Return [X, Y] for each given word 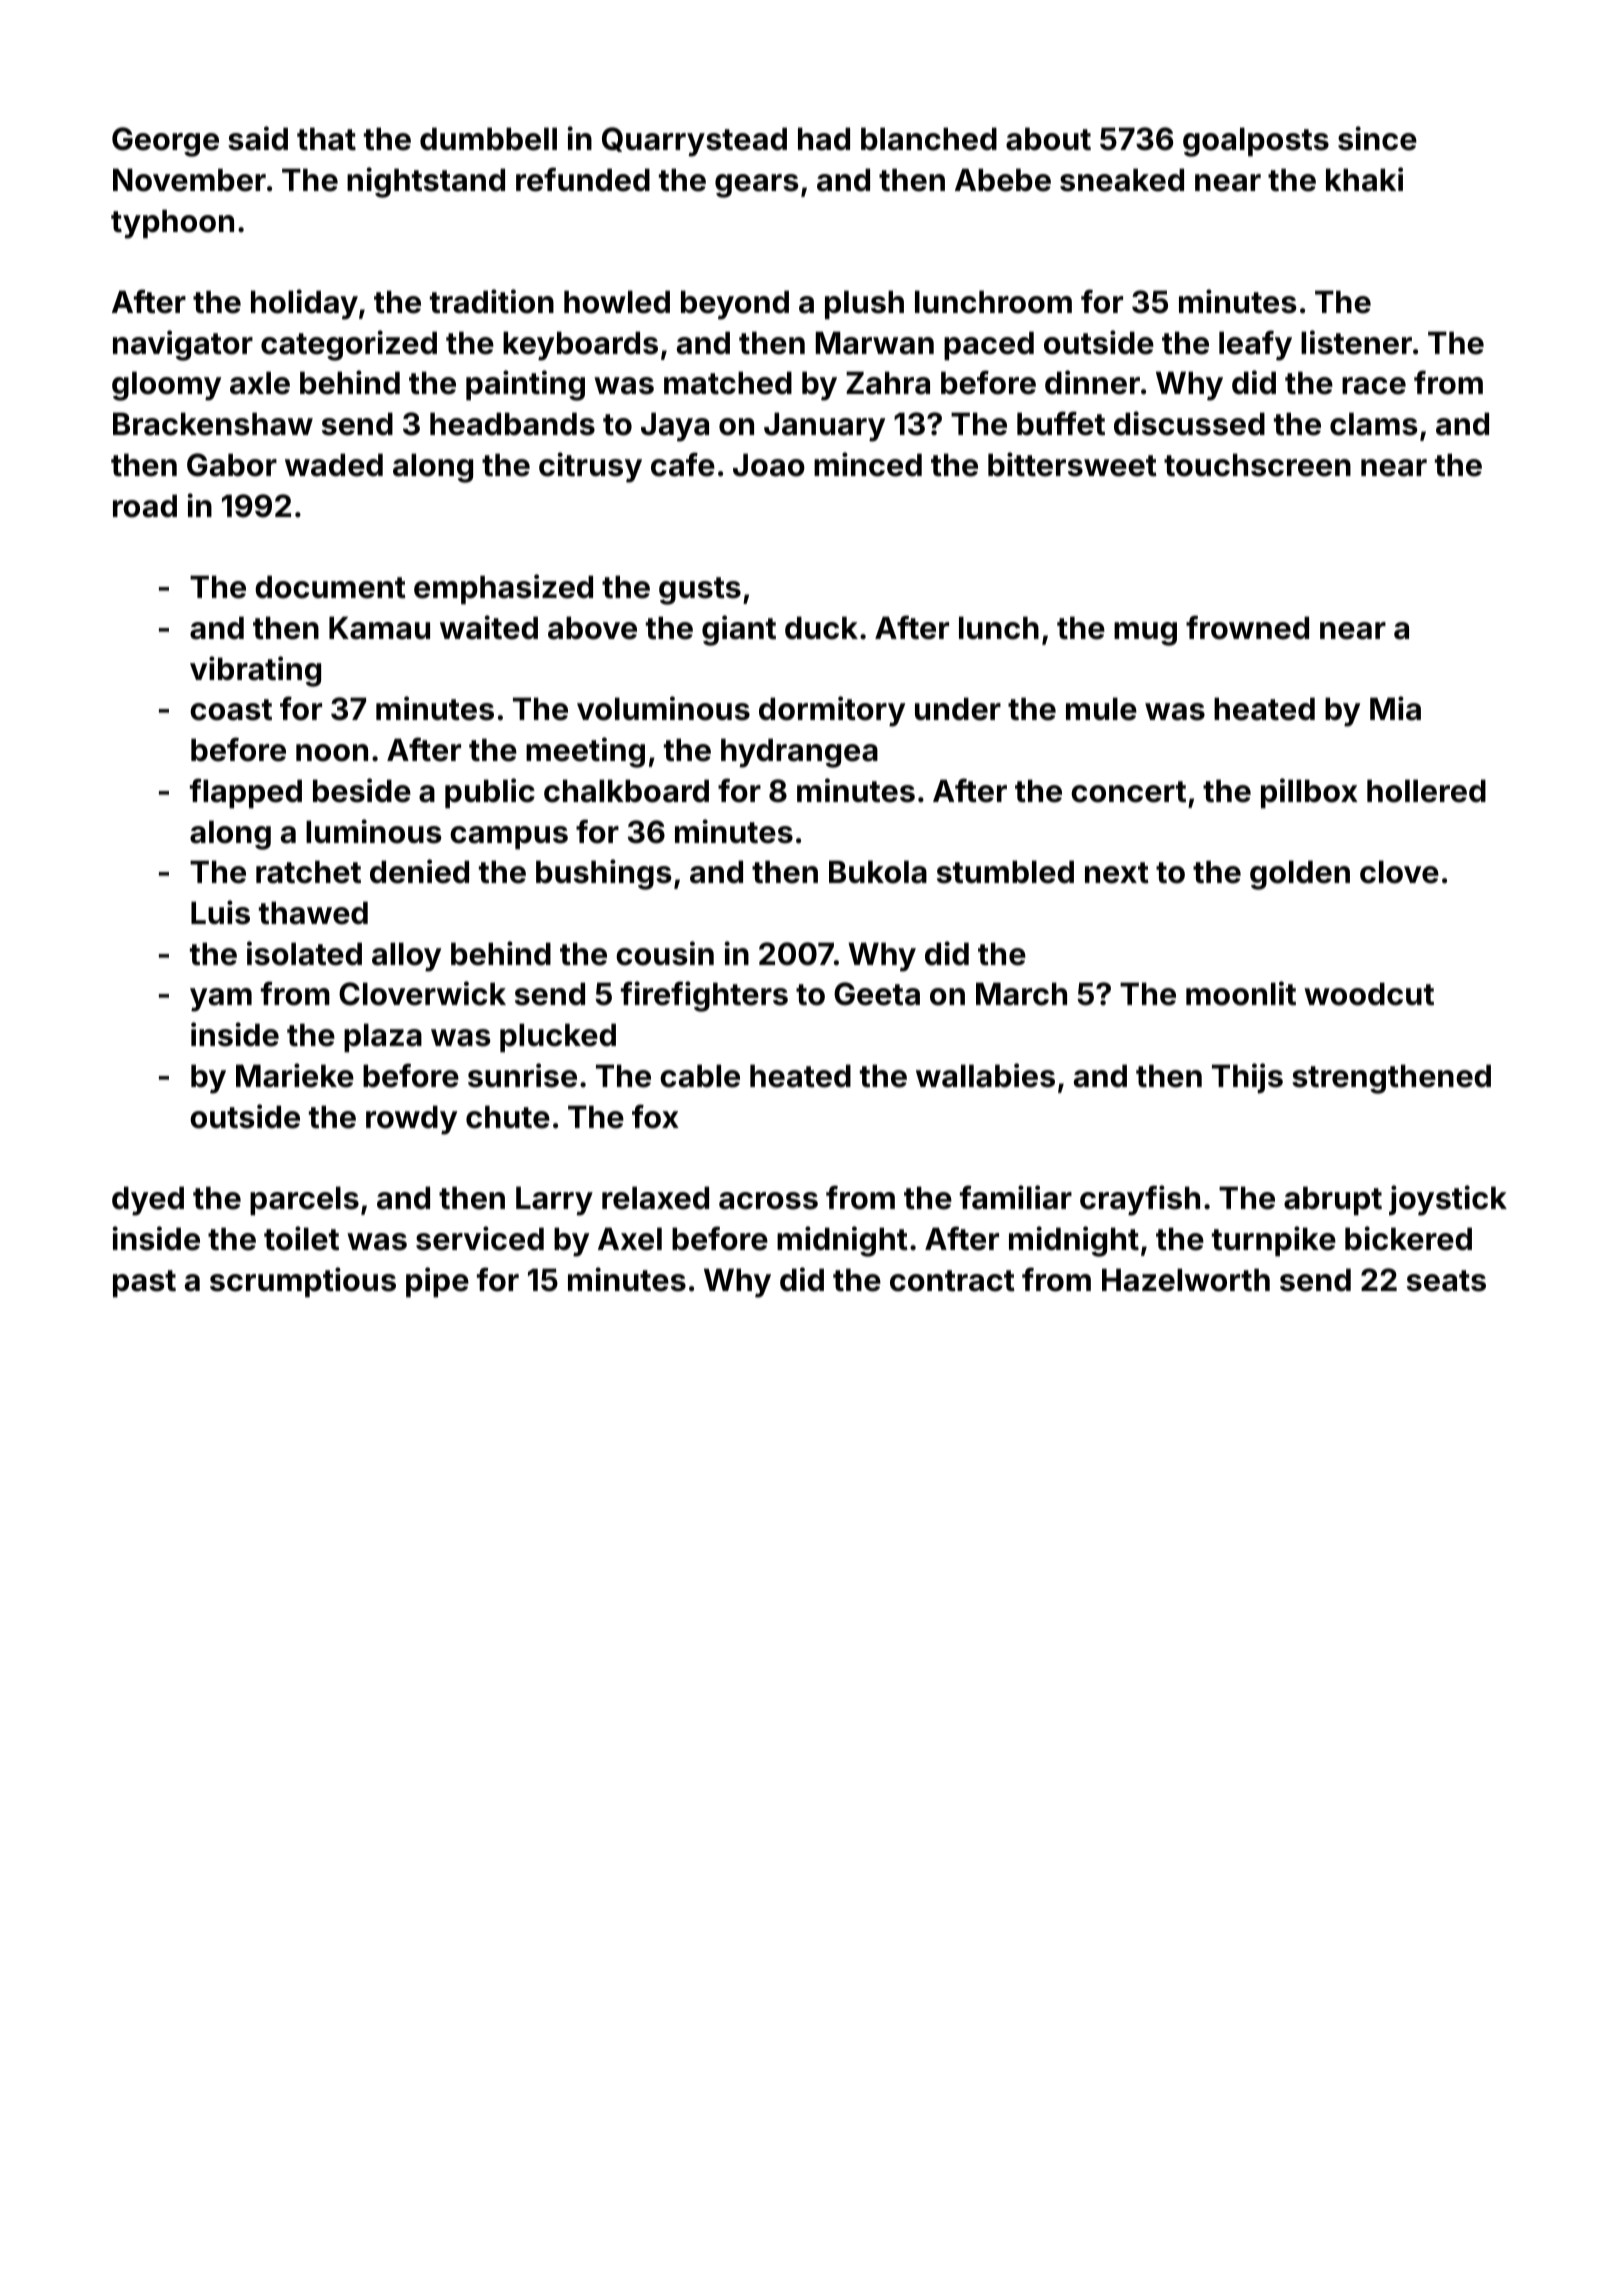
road [145, 506]
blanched [929, 139]
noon [332, 753]
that [326, 139]
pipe [437, 1282]
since [1377, 138]
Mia [1395, 708]
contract [952, 1281]
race [1374, 386]
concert [1128, 792]
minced [868, 464]
